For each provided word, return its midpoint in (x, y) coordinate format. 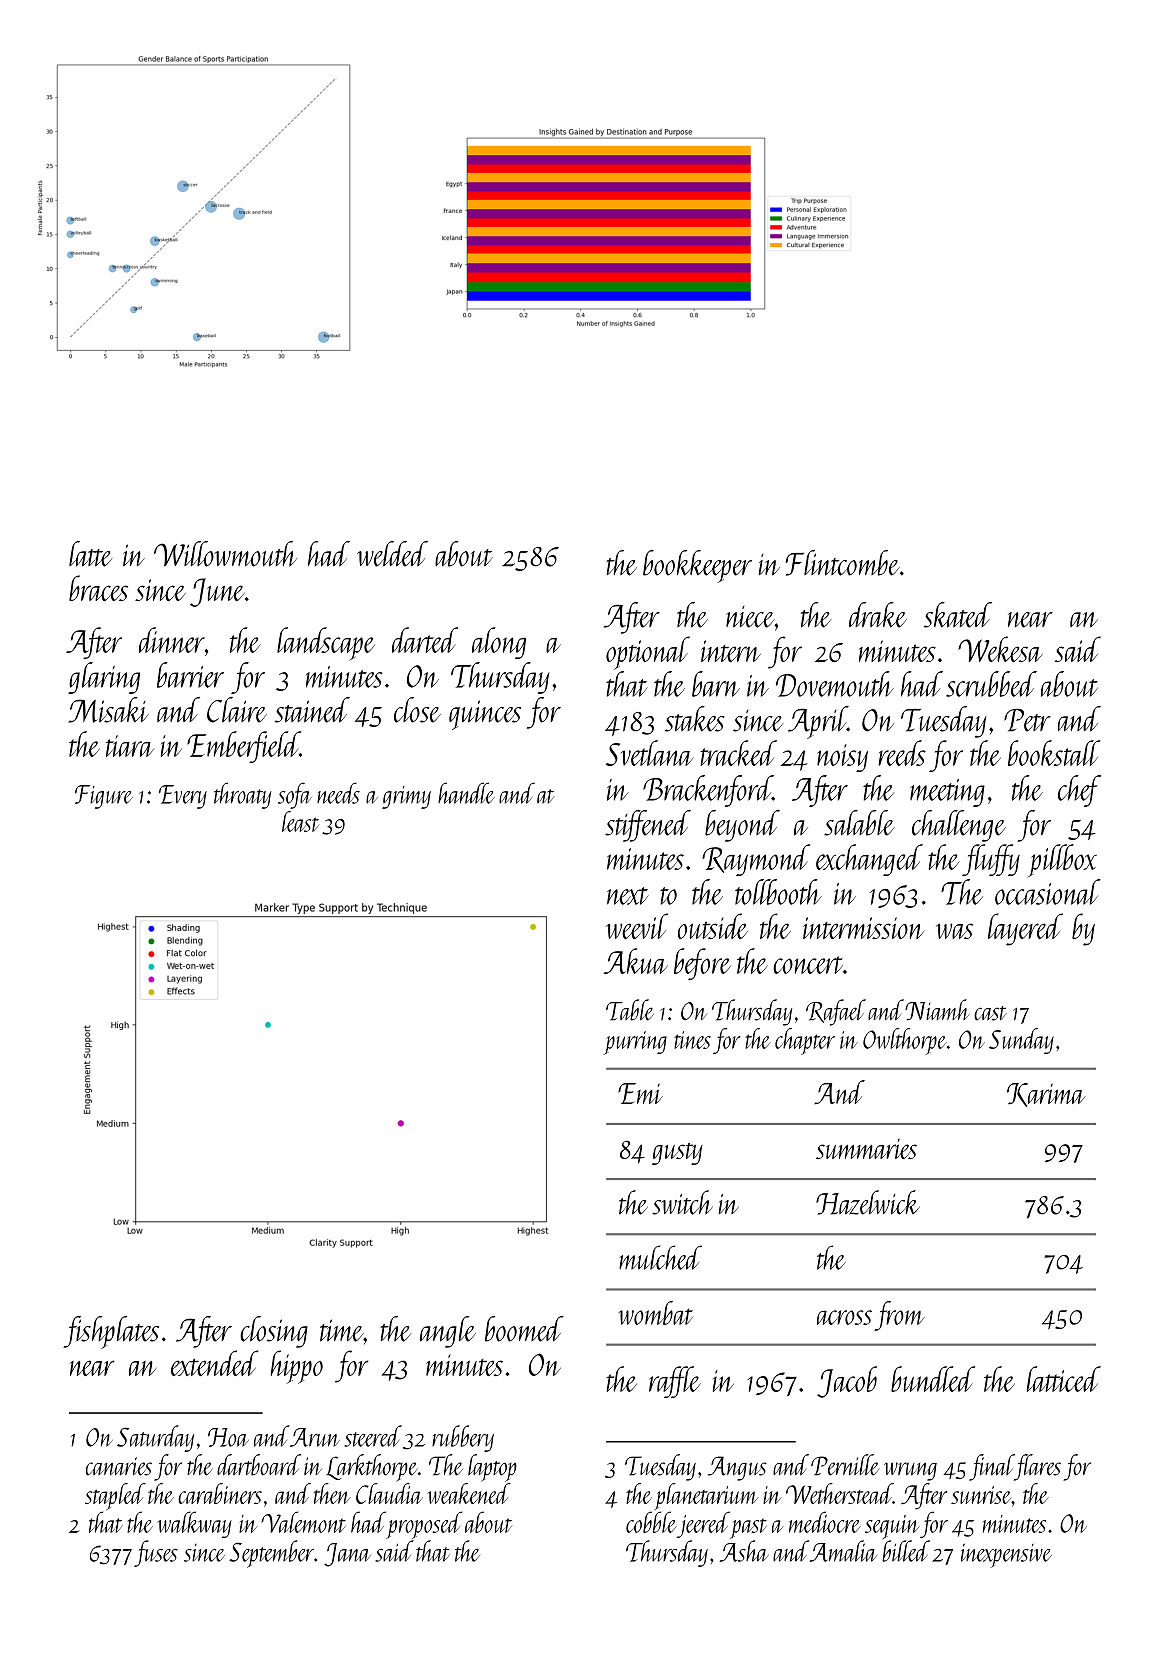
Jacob (847, 1382)
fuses (156, 1553)
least (300, 821)
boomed (524, 1329)
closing (274, 1332)
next (627, 896)
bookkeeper (697, 566)
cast (990, 1013)
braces (98, 588)
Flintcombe (843, 563)
